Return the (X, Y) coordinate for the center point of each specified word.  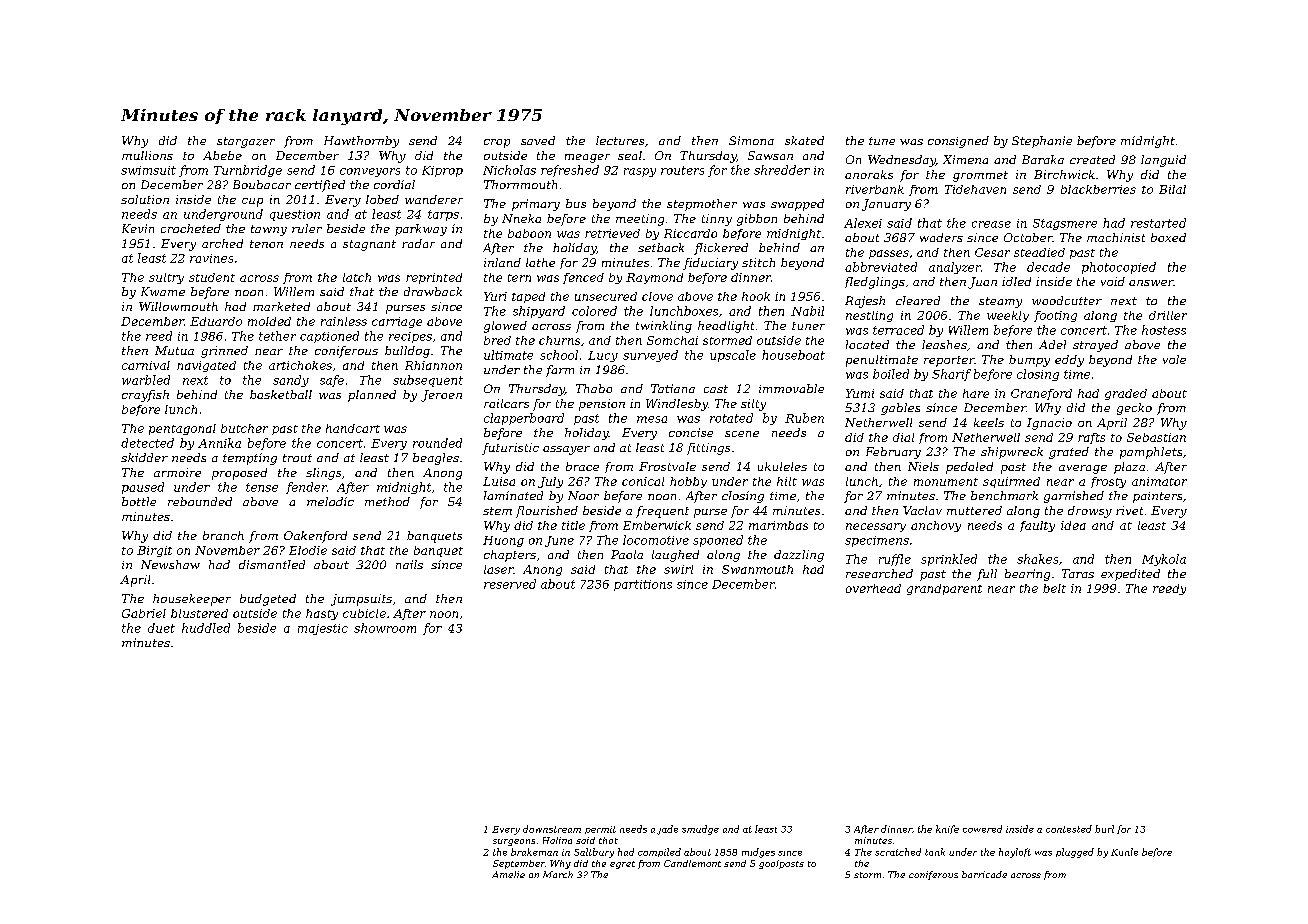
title (573, 525)
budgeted (268, 600)
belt (1054, 588)
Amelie (508, 874)
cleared (918, 300)
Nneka (521, 218)
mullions (147, 155)
